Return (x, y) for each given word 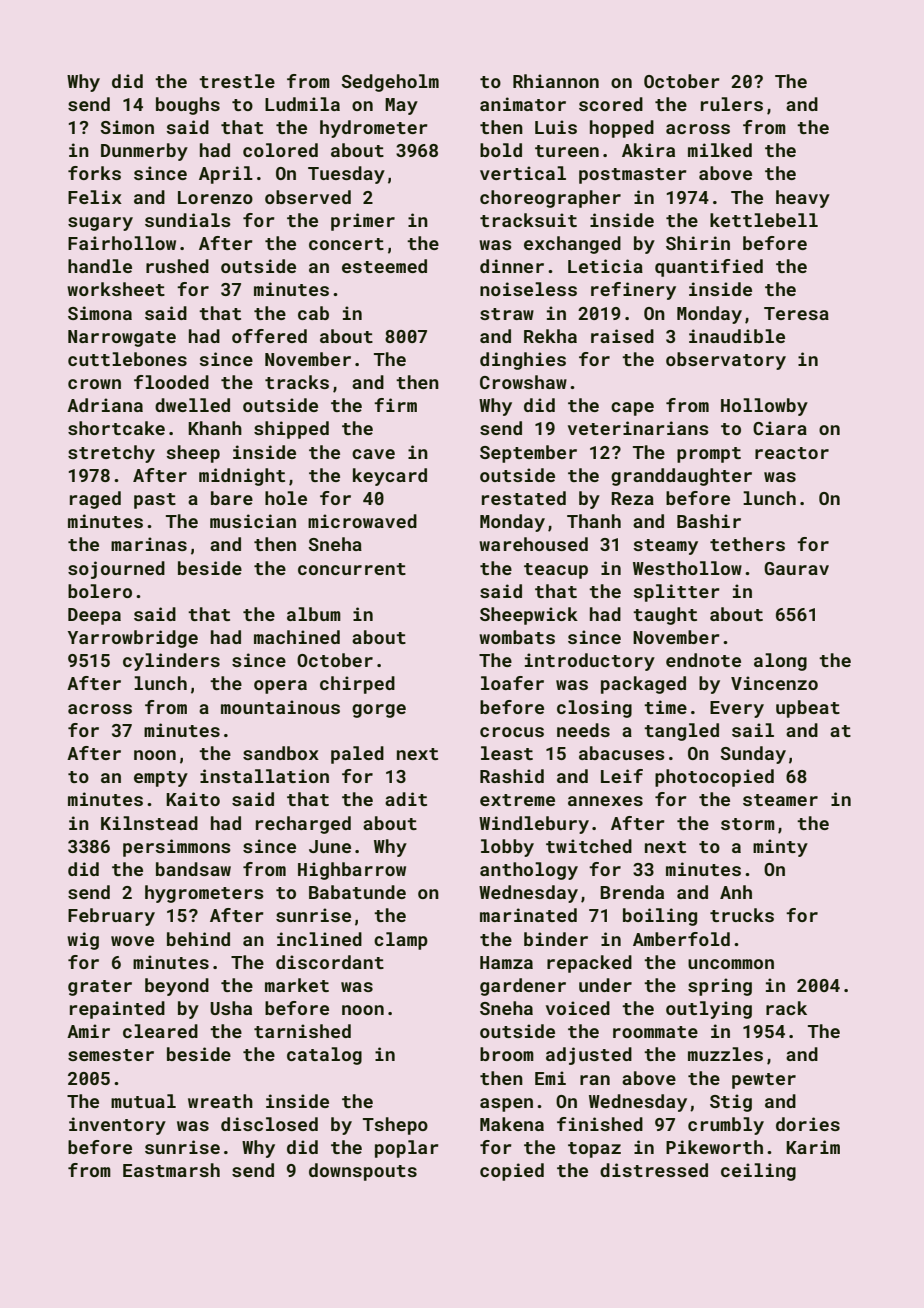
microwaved (362, 521)
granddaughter (681, 477)
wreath (220, 1101)
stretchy (111, 454)
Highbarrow (352, 871)
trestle (237, 81)
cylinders (171, 662)
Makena (512, 1124)
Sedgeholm (390, 83)
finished (600, 1124)
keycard (390, 477)
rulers (732, 104)
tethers (747, 544)
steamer (780, 800)
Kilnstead (149, 823)
